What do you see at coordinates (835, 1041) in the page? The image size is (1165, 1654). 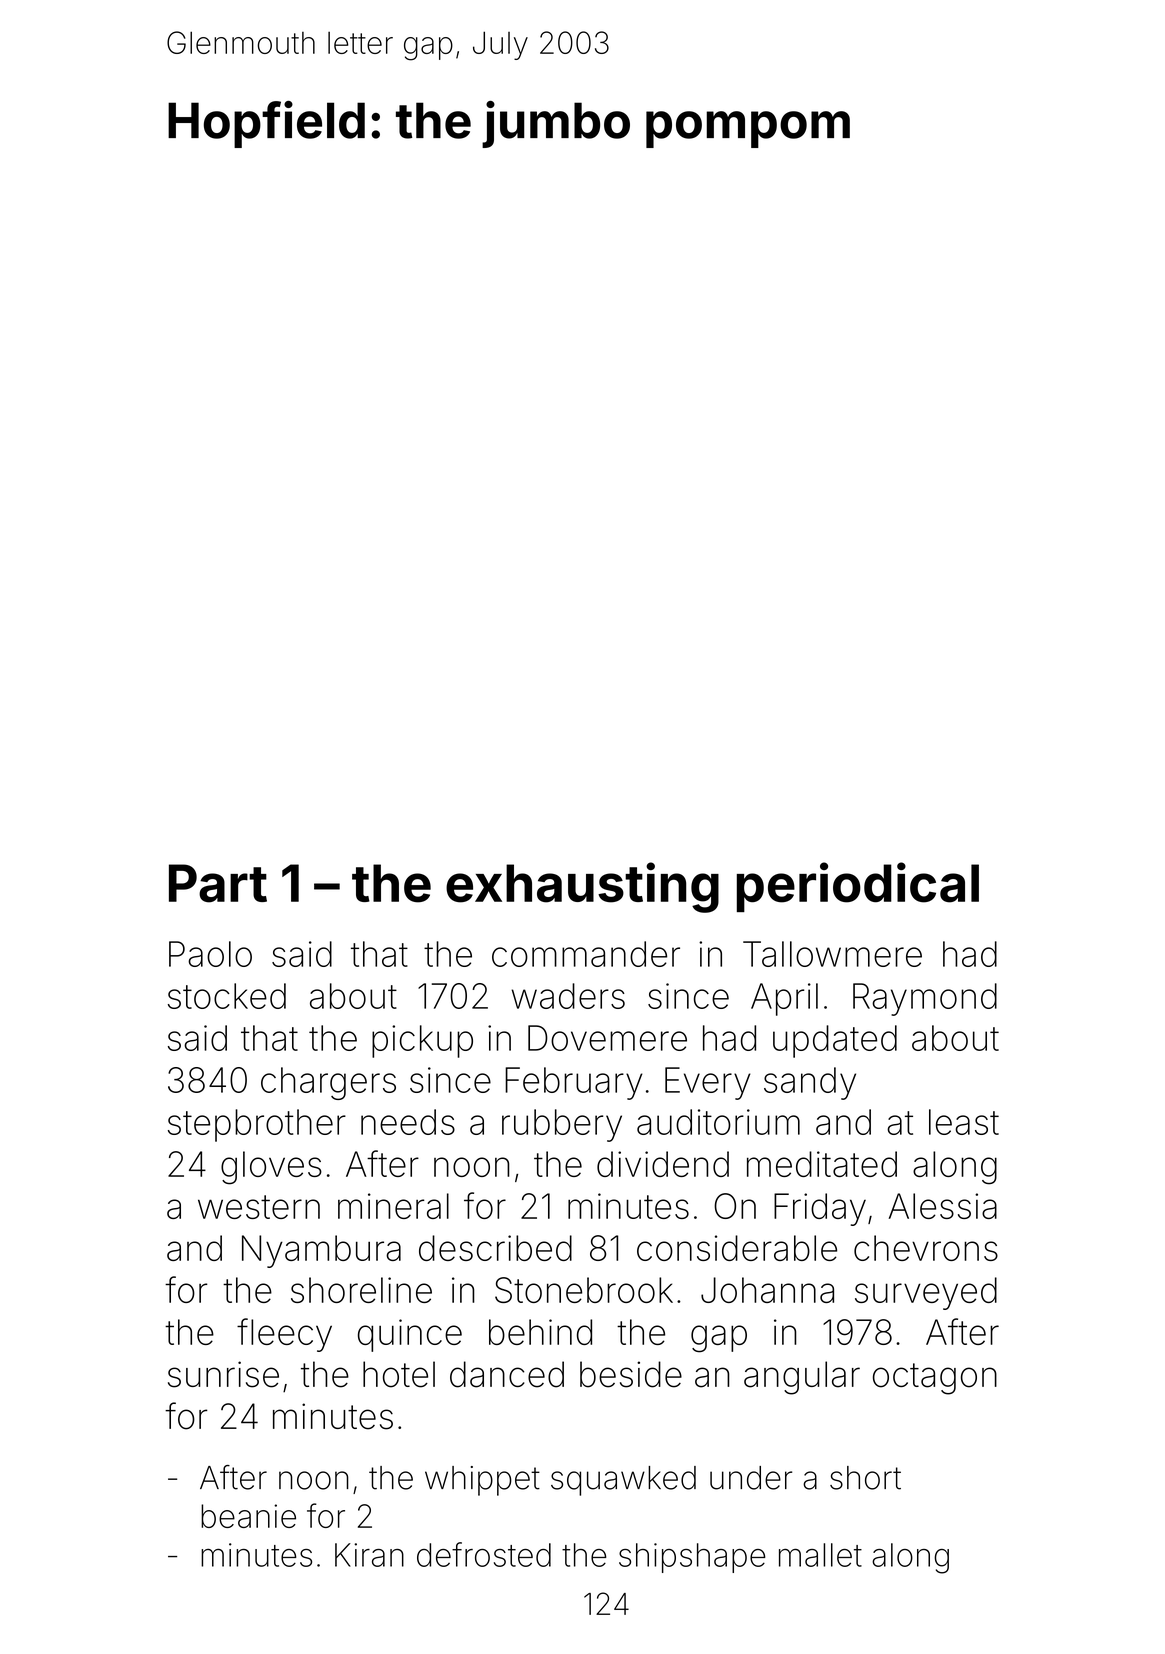 I see `updated` at bounding box center [835, 1041].
